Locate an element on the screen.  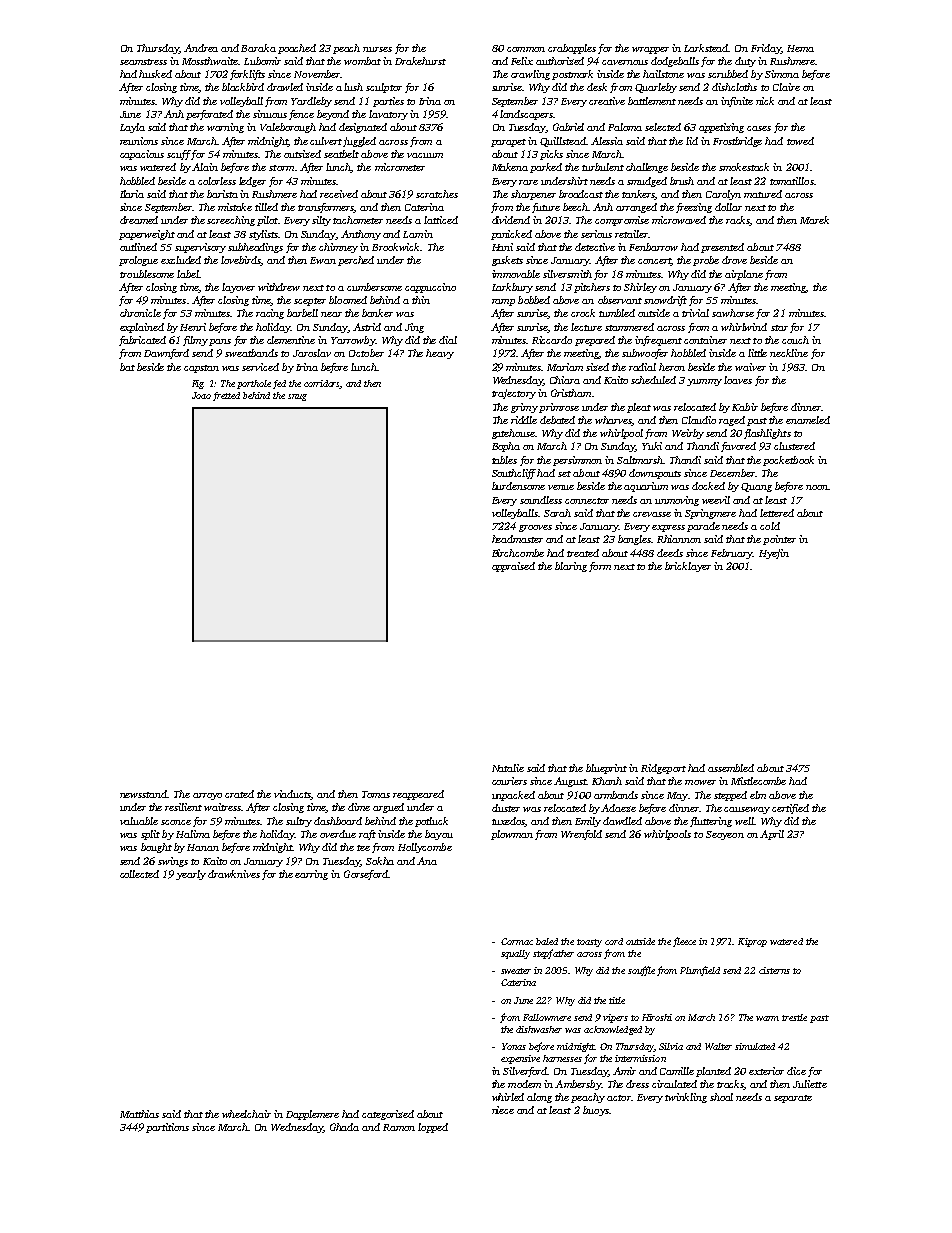
pilot is located at coordinates (267, 221).
